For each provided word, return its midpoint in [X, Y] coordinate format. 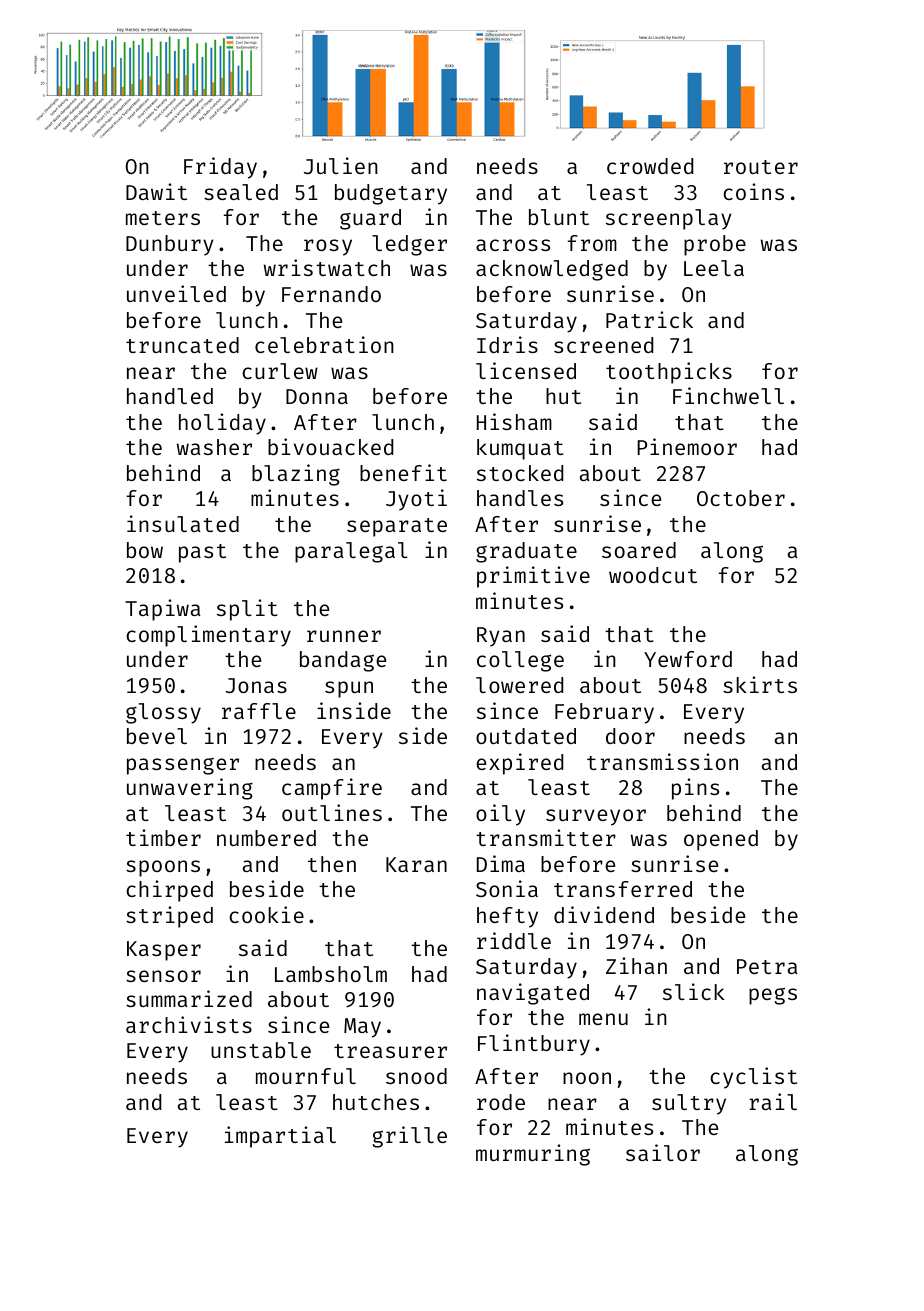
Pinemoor [687, 446]
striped [169, 917]
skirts [760, 684]
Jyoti [416, 500]
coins [753, 191]
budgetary [391, 194]
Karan [416, 864]
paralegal [351, 552]
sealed [241, 192]
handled [170, 396]
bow [145, 550]
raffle [259, 711]
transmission [662, 761]
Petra [767, 966]
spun [349, 689]
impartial [280, 1137]
